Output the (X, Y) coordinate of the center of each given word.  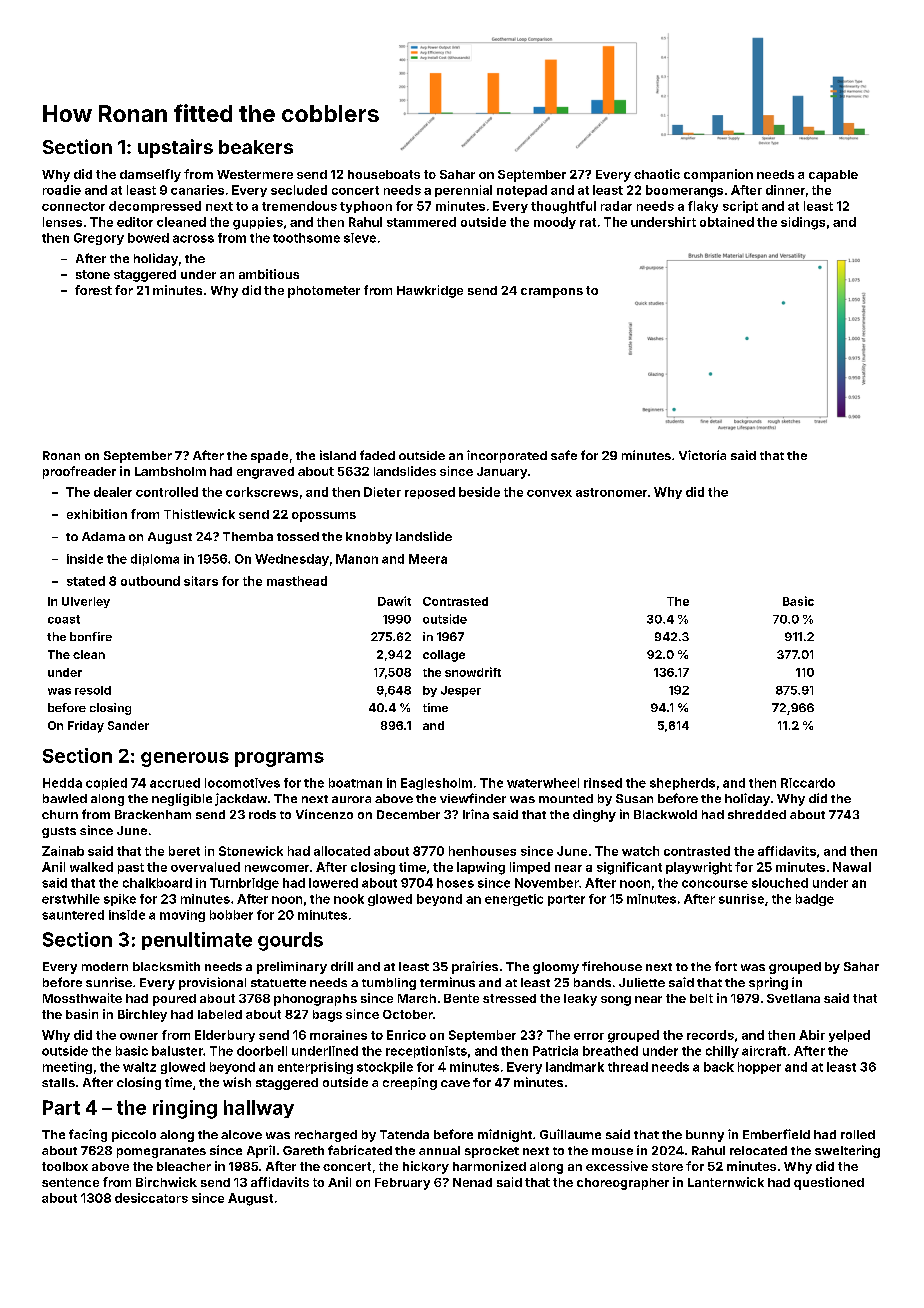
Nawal (852, 867)
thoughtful (563, 207)
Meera (428, 559)
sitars (201, 581)
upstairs (175, 148)
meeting (67, 1068)
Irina (476, 814)
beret (184, 851)
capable (833, 176)
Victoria (702, 455)
